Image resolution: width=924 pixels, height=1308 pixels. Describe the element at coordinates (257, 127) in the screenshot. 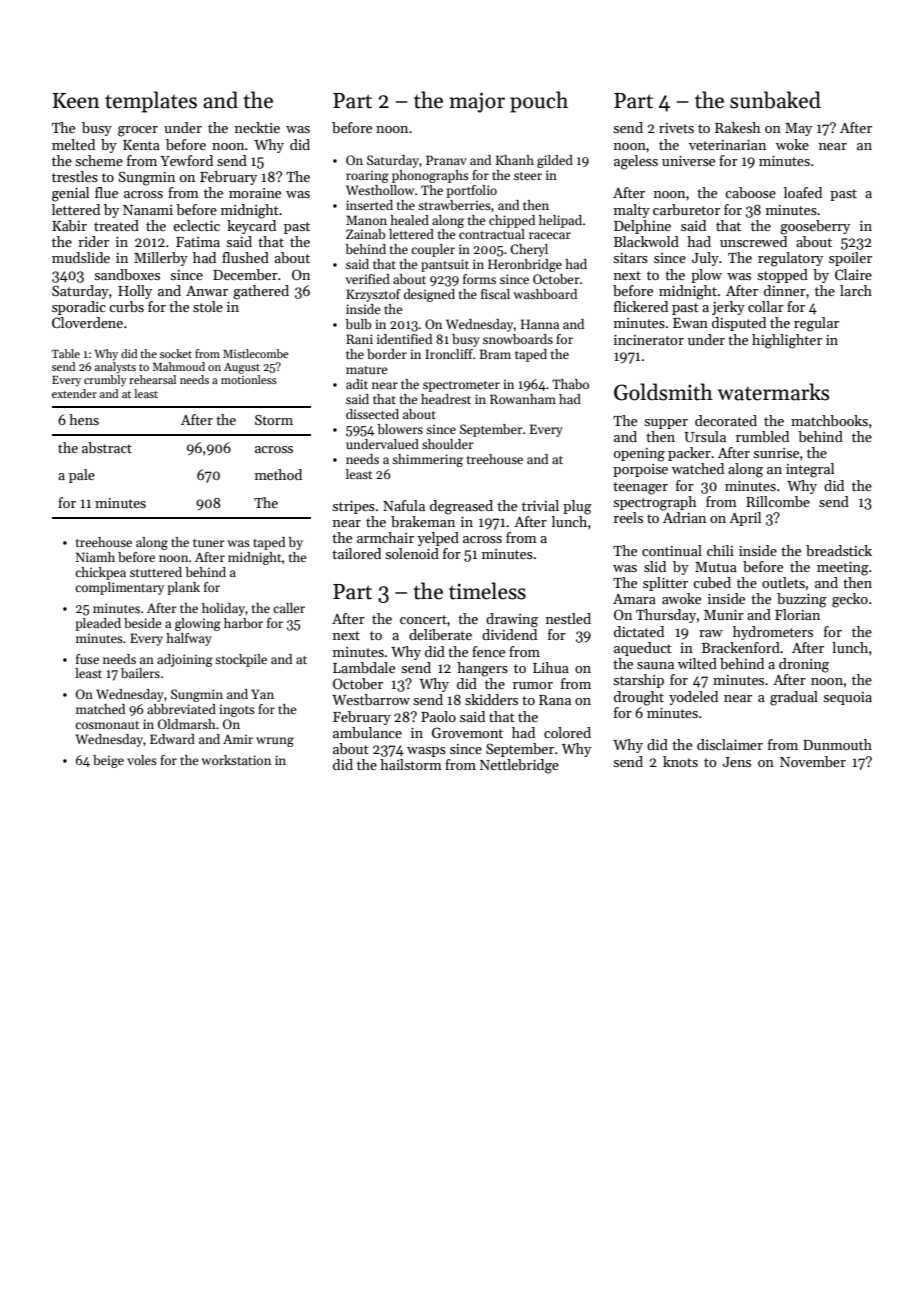

I see `necktie` at that location.
